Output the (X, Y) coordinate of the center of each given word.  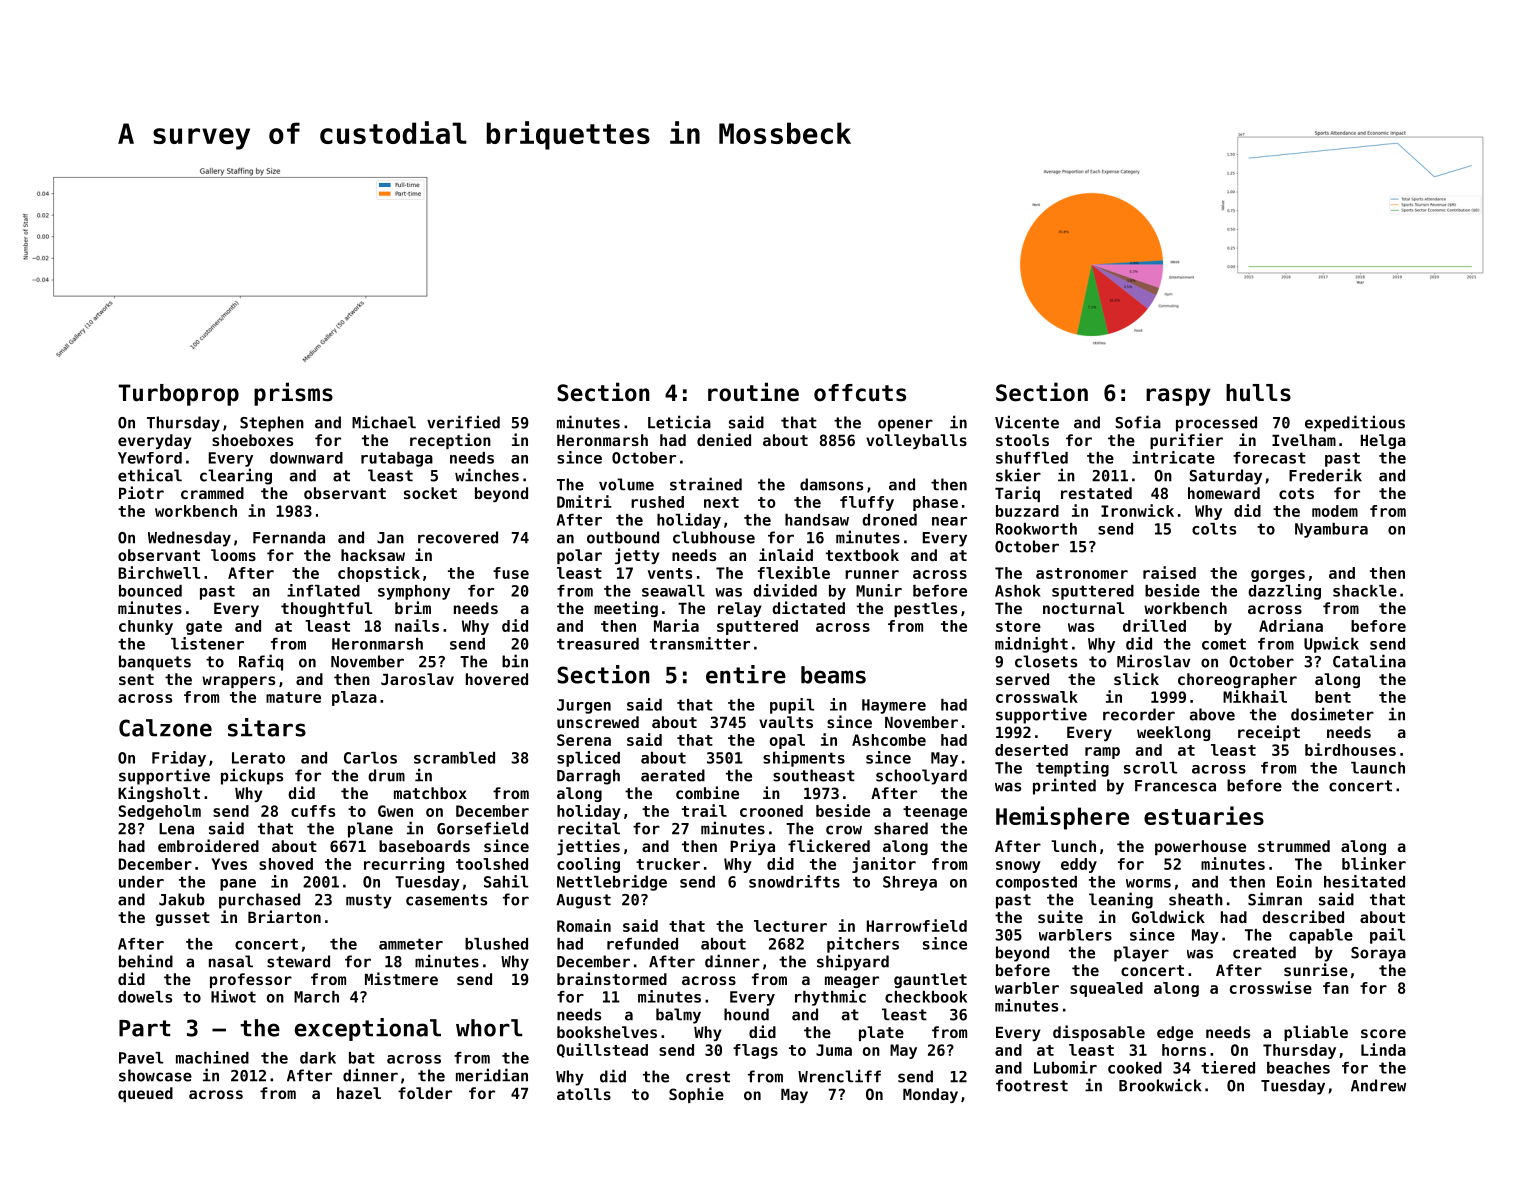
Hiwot (233, 996)
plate (881, 1033)
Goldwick (1168, 916)
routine (753, 392)
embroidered (208, 845)
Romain (584, 925)
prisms (293, 394)
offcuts (860, 393)
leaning (1121, 900)
